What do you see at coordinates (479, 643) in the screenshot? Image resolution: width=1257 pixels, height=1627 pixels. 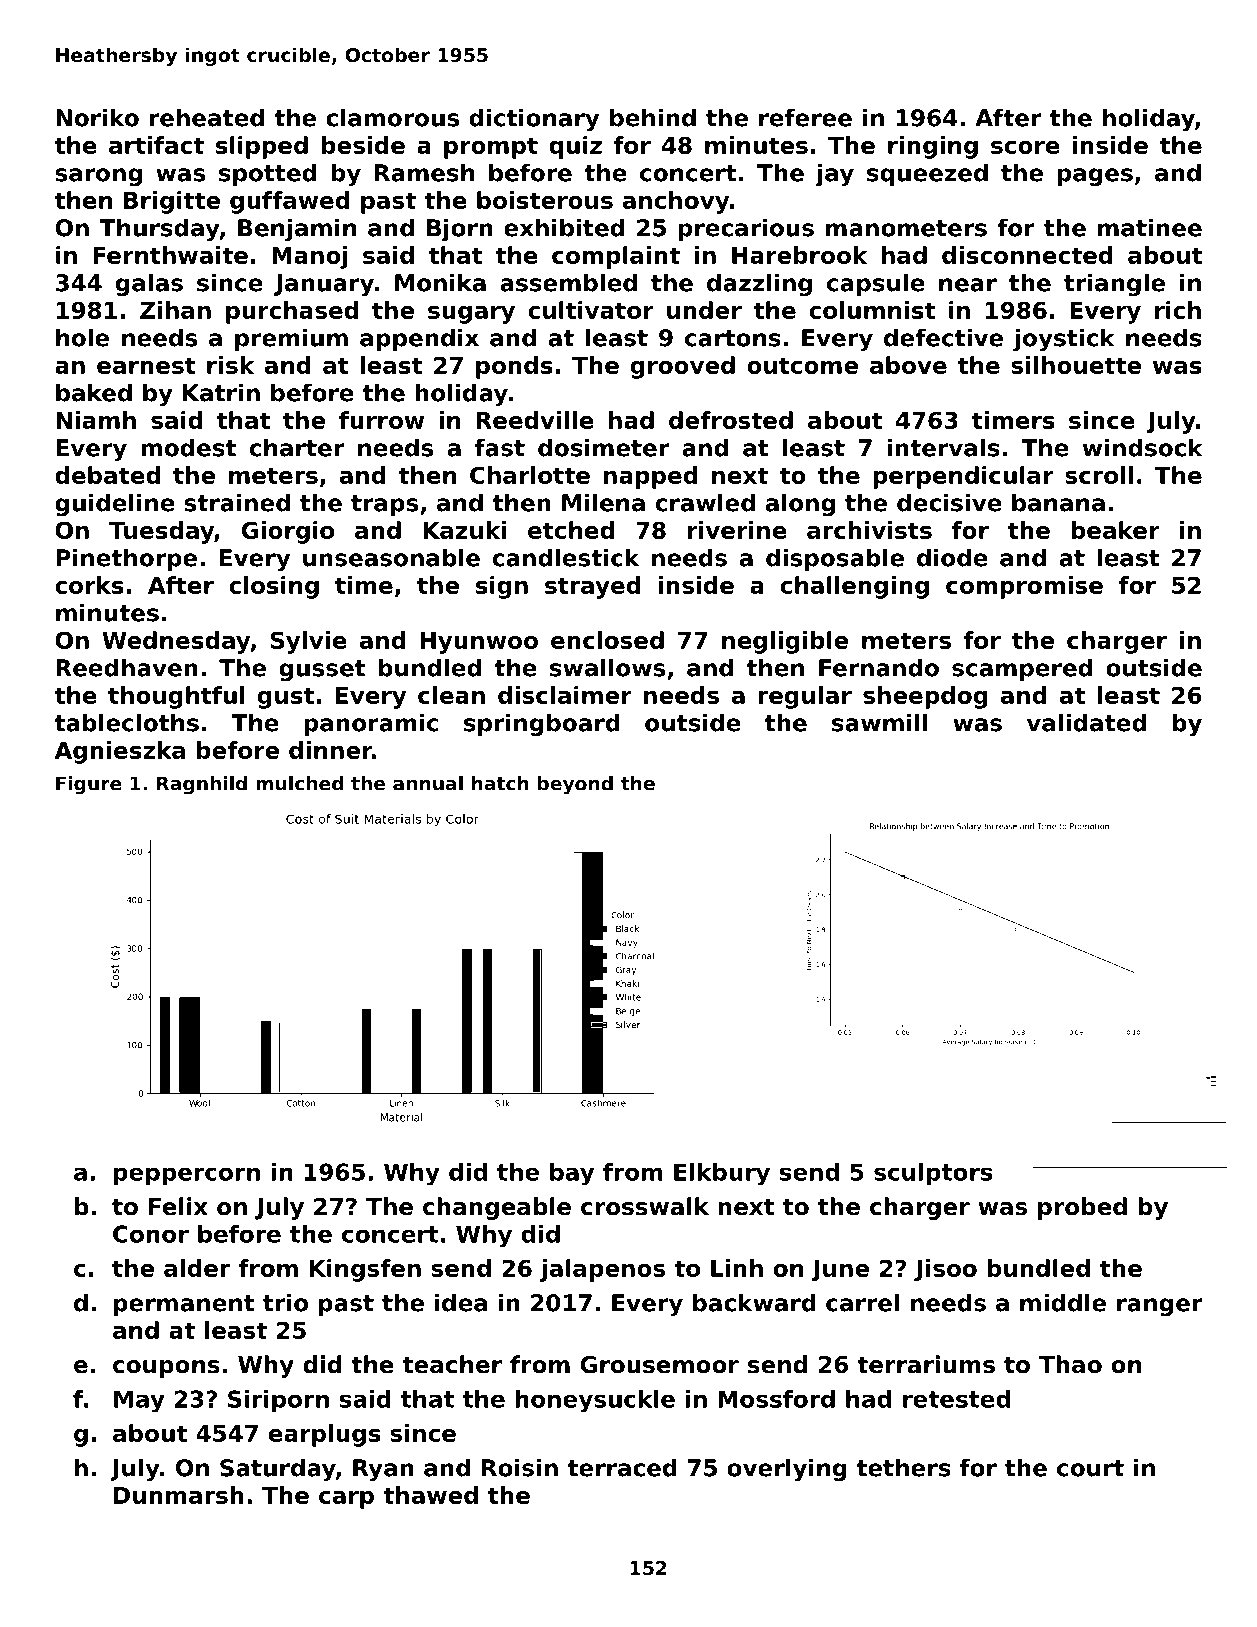 I see `Hyunwoo` at bounding box center [479, 643].
